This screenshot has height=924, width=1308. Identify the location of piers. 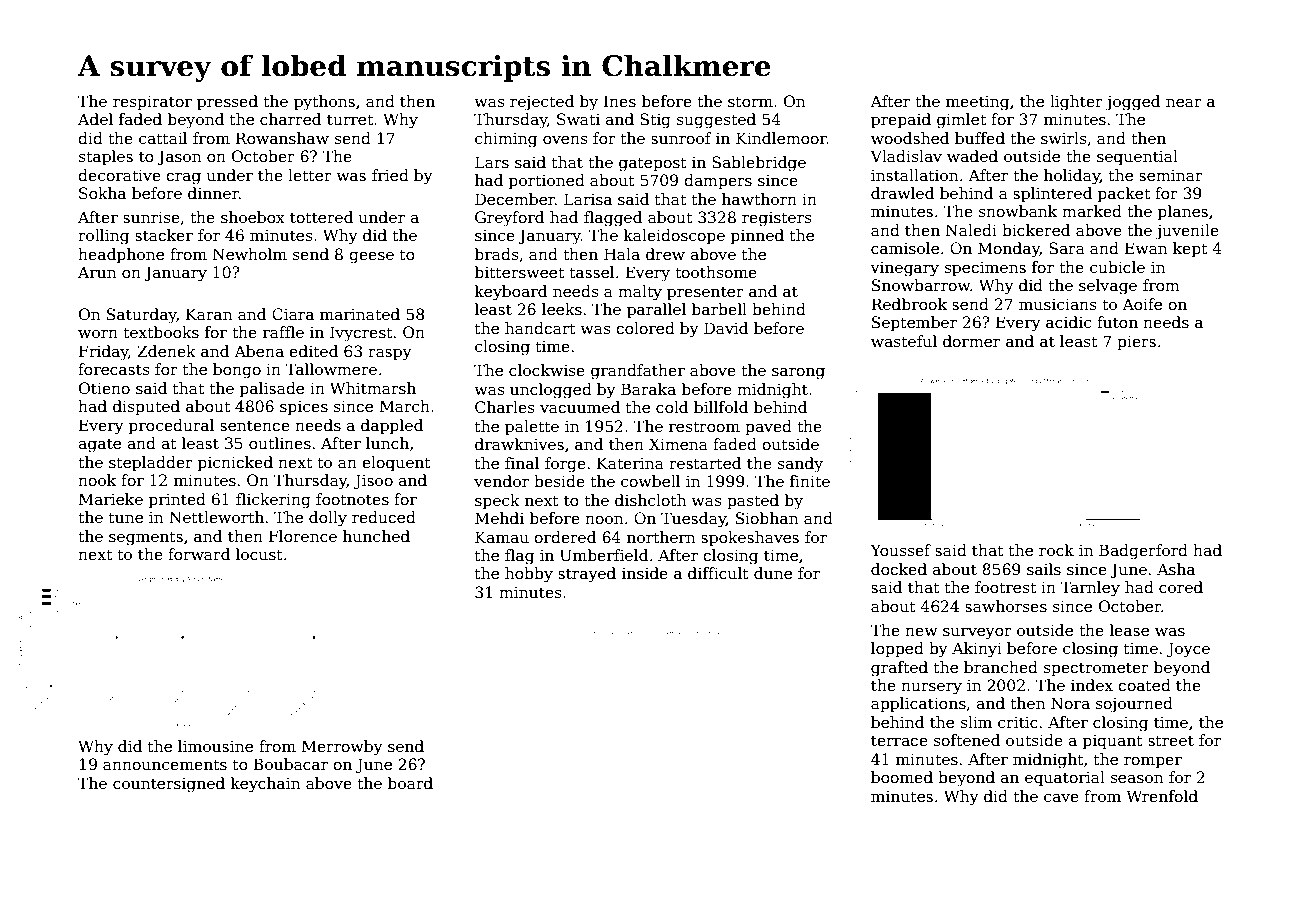
(1136, 342).
